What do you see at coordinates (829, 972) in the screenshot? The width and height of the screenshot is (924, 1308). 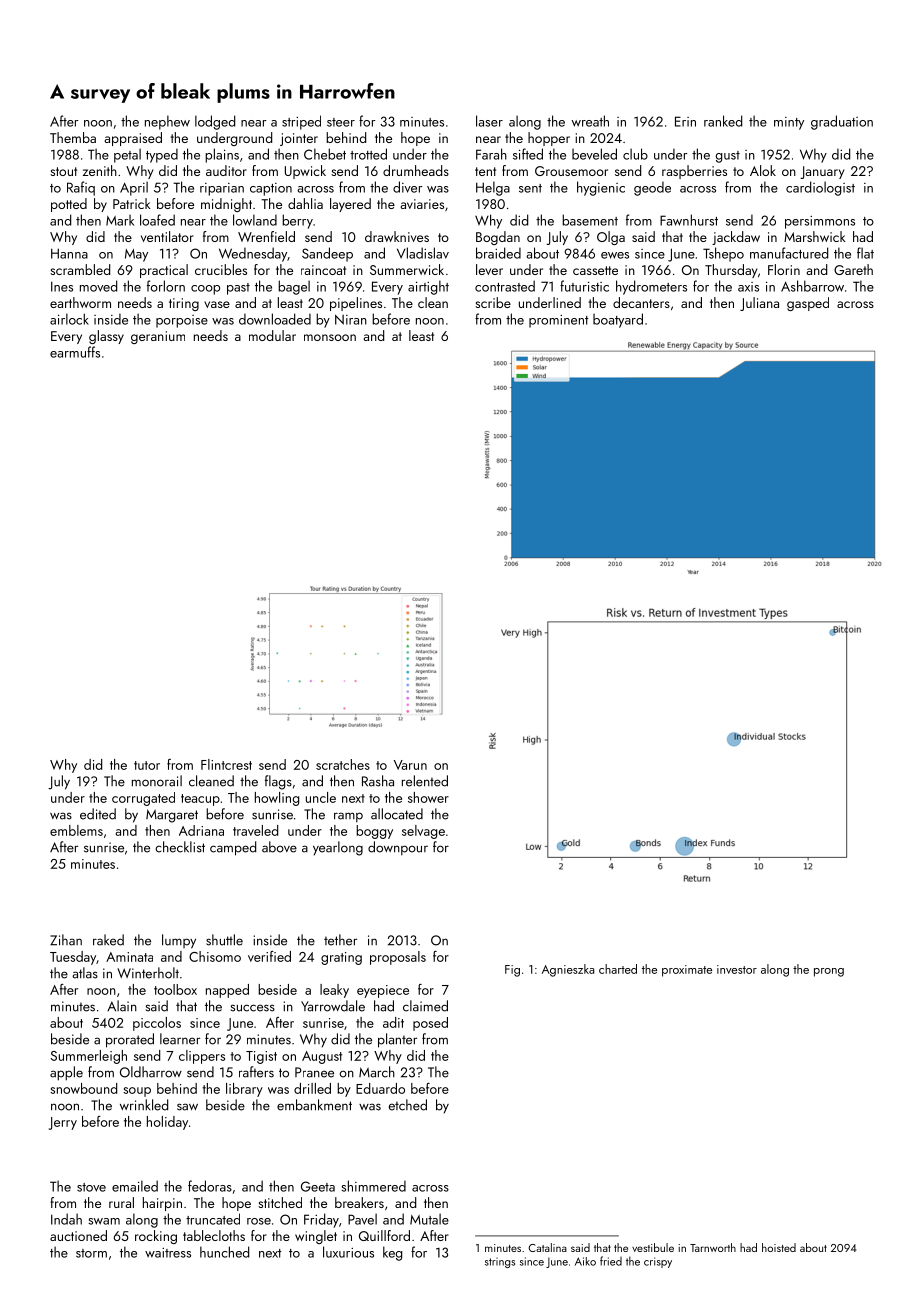 I see `prong` at bounding box center [829, 972].
